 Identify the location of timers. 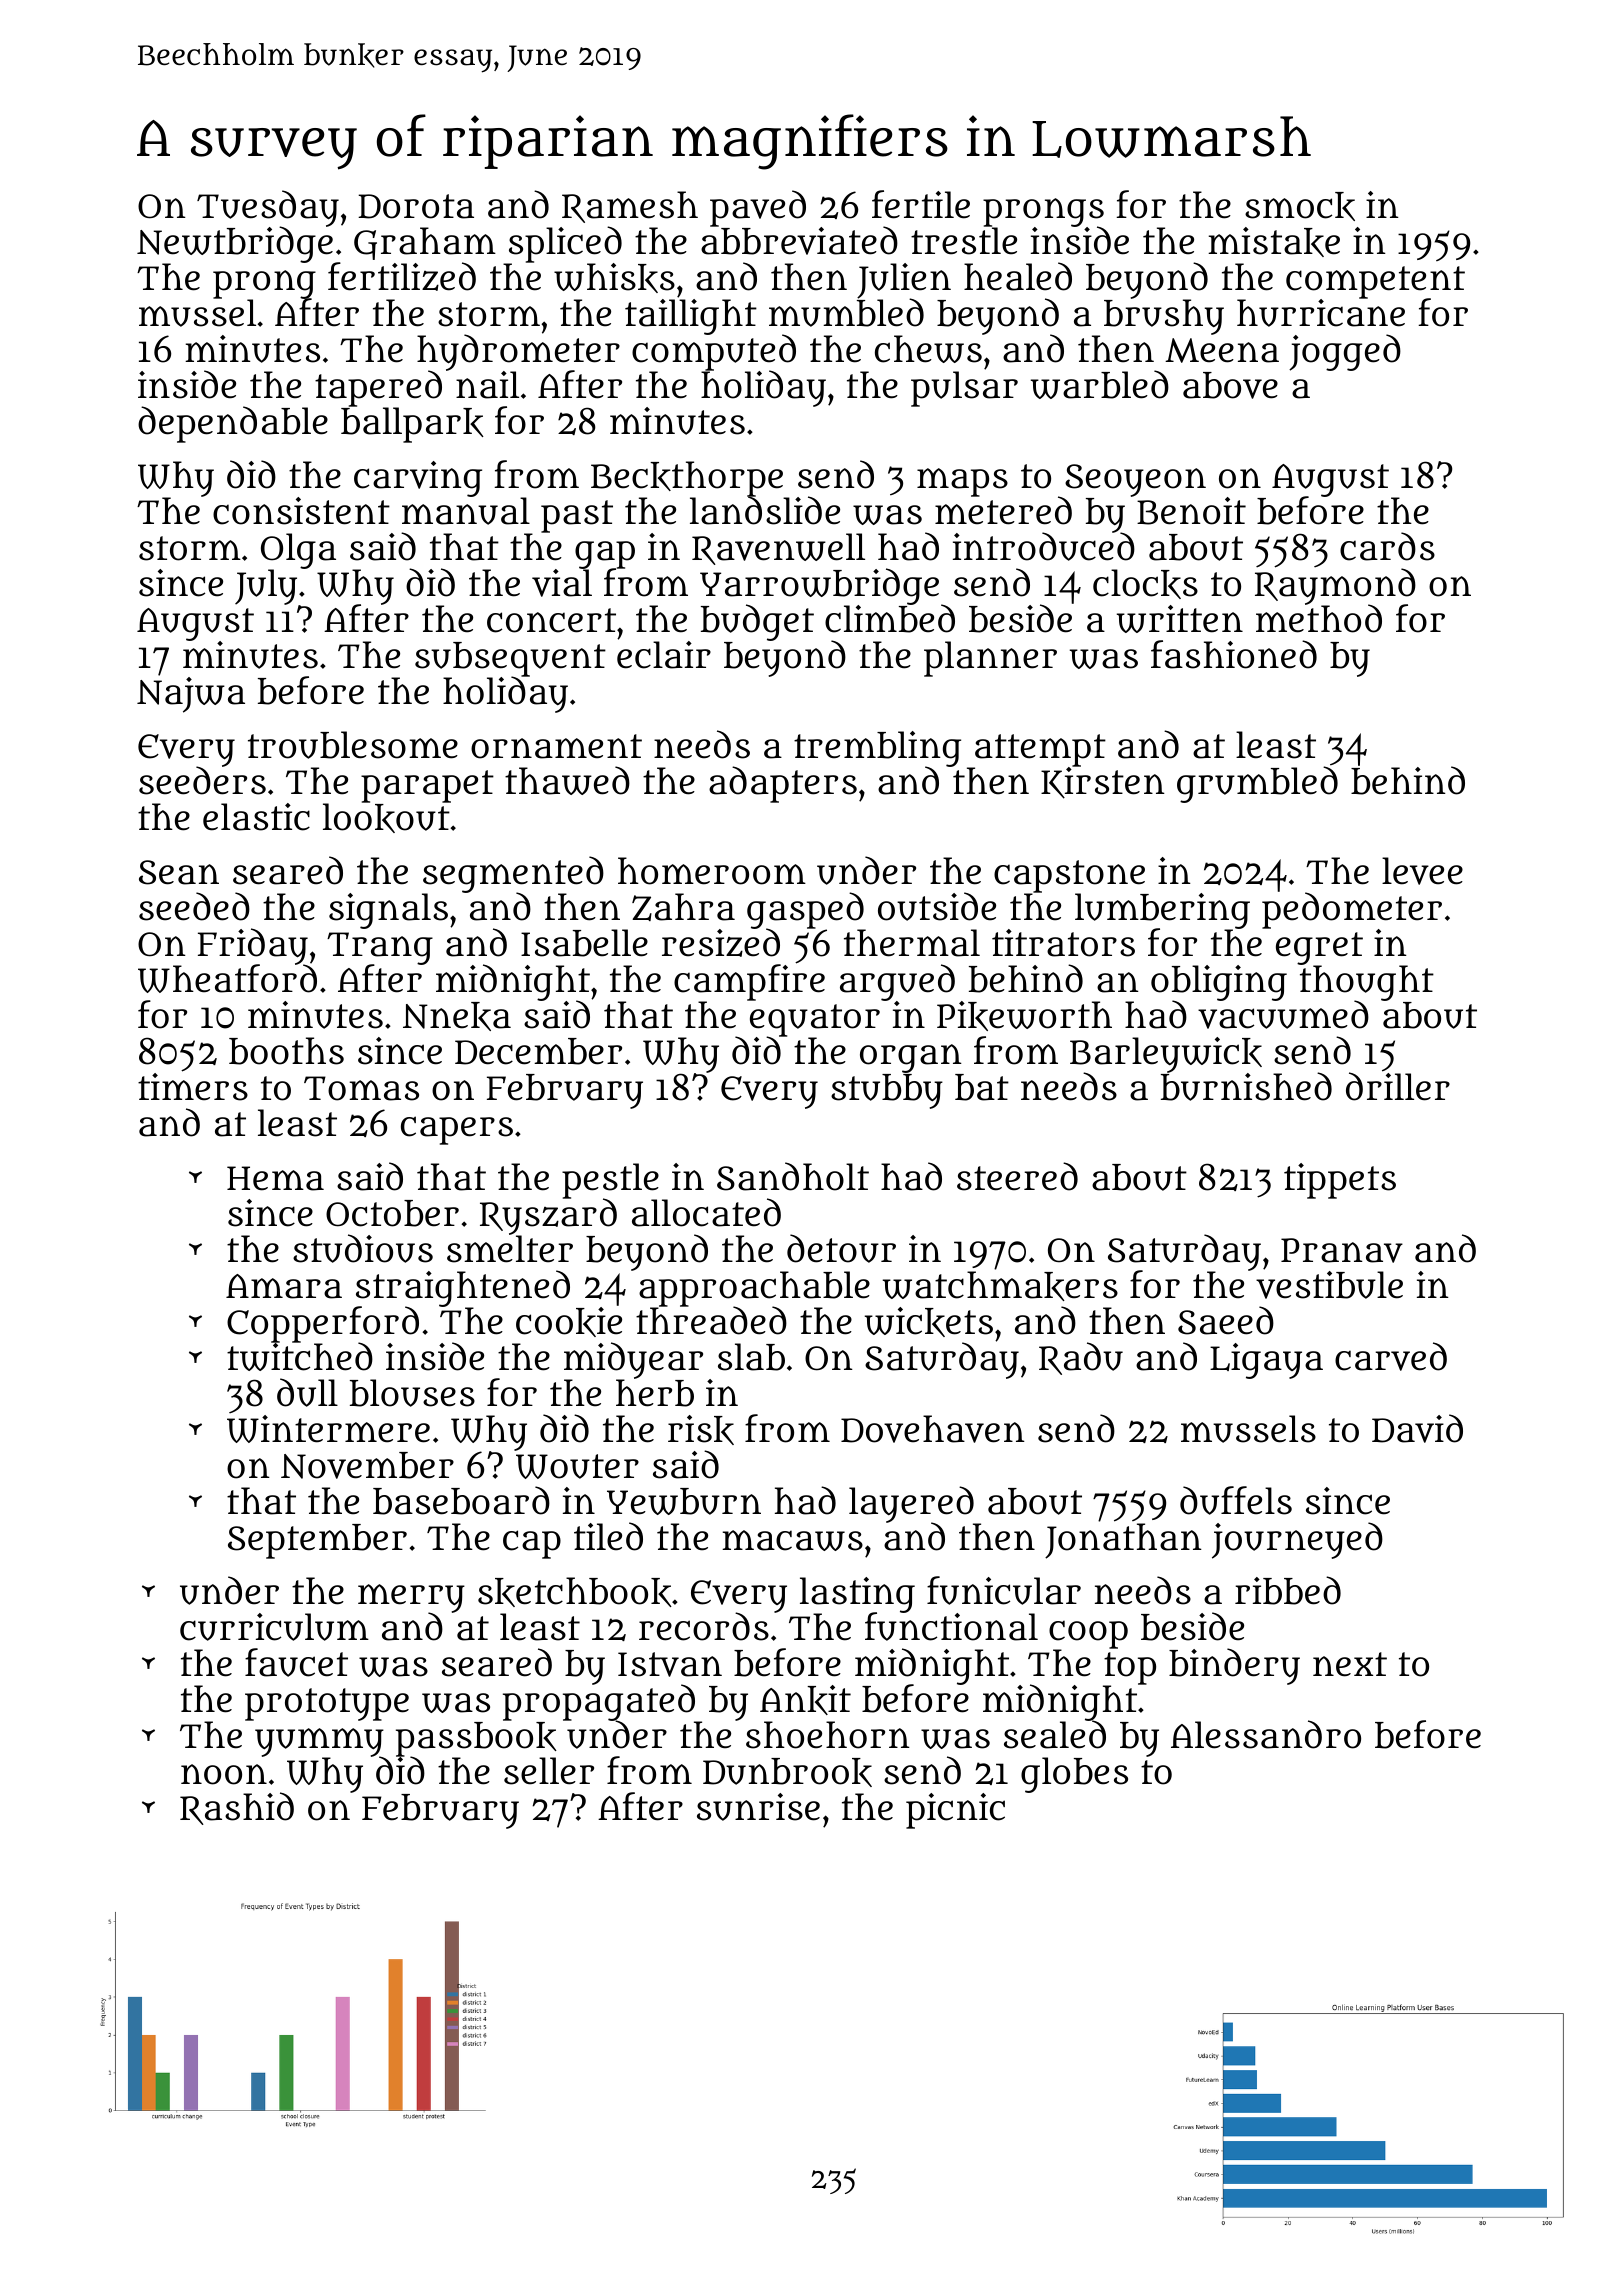
(193, 1087).
